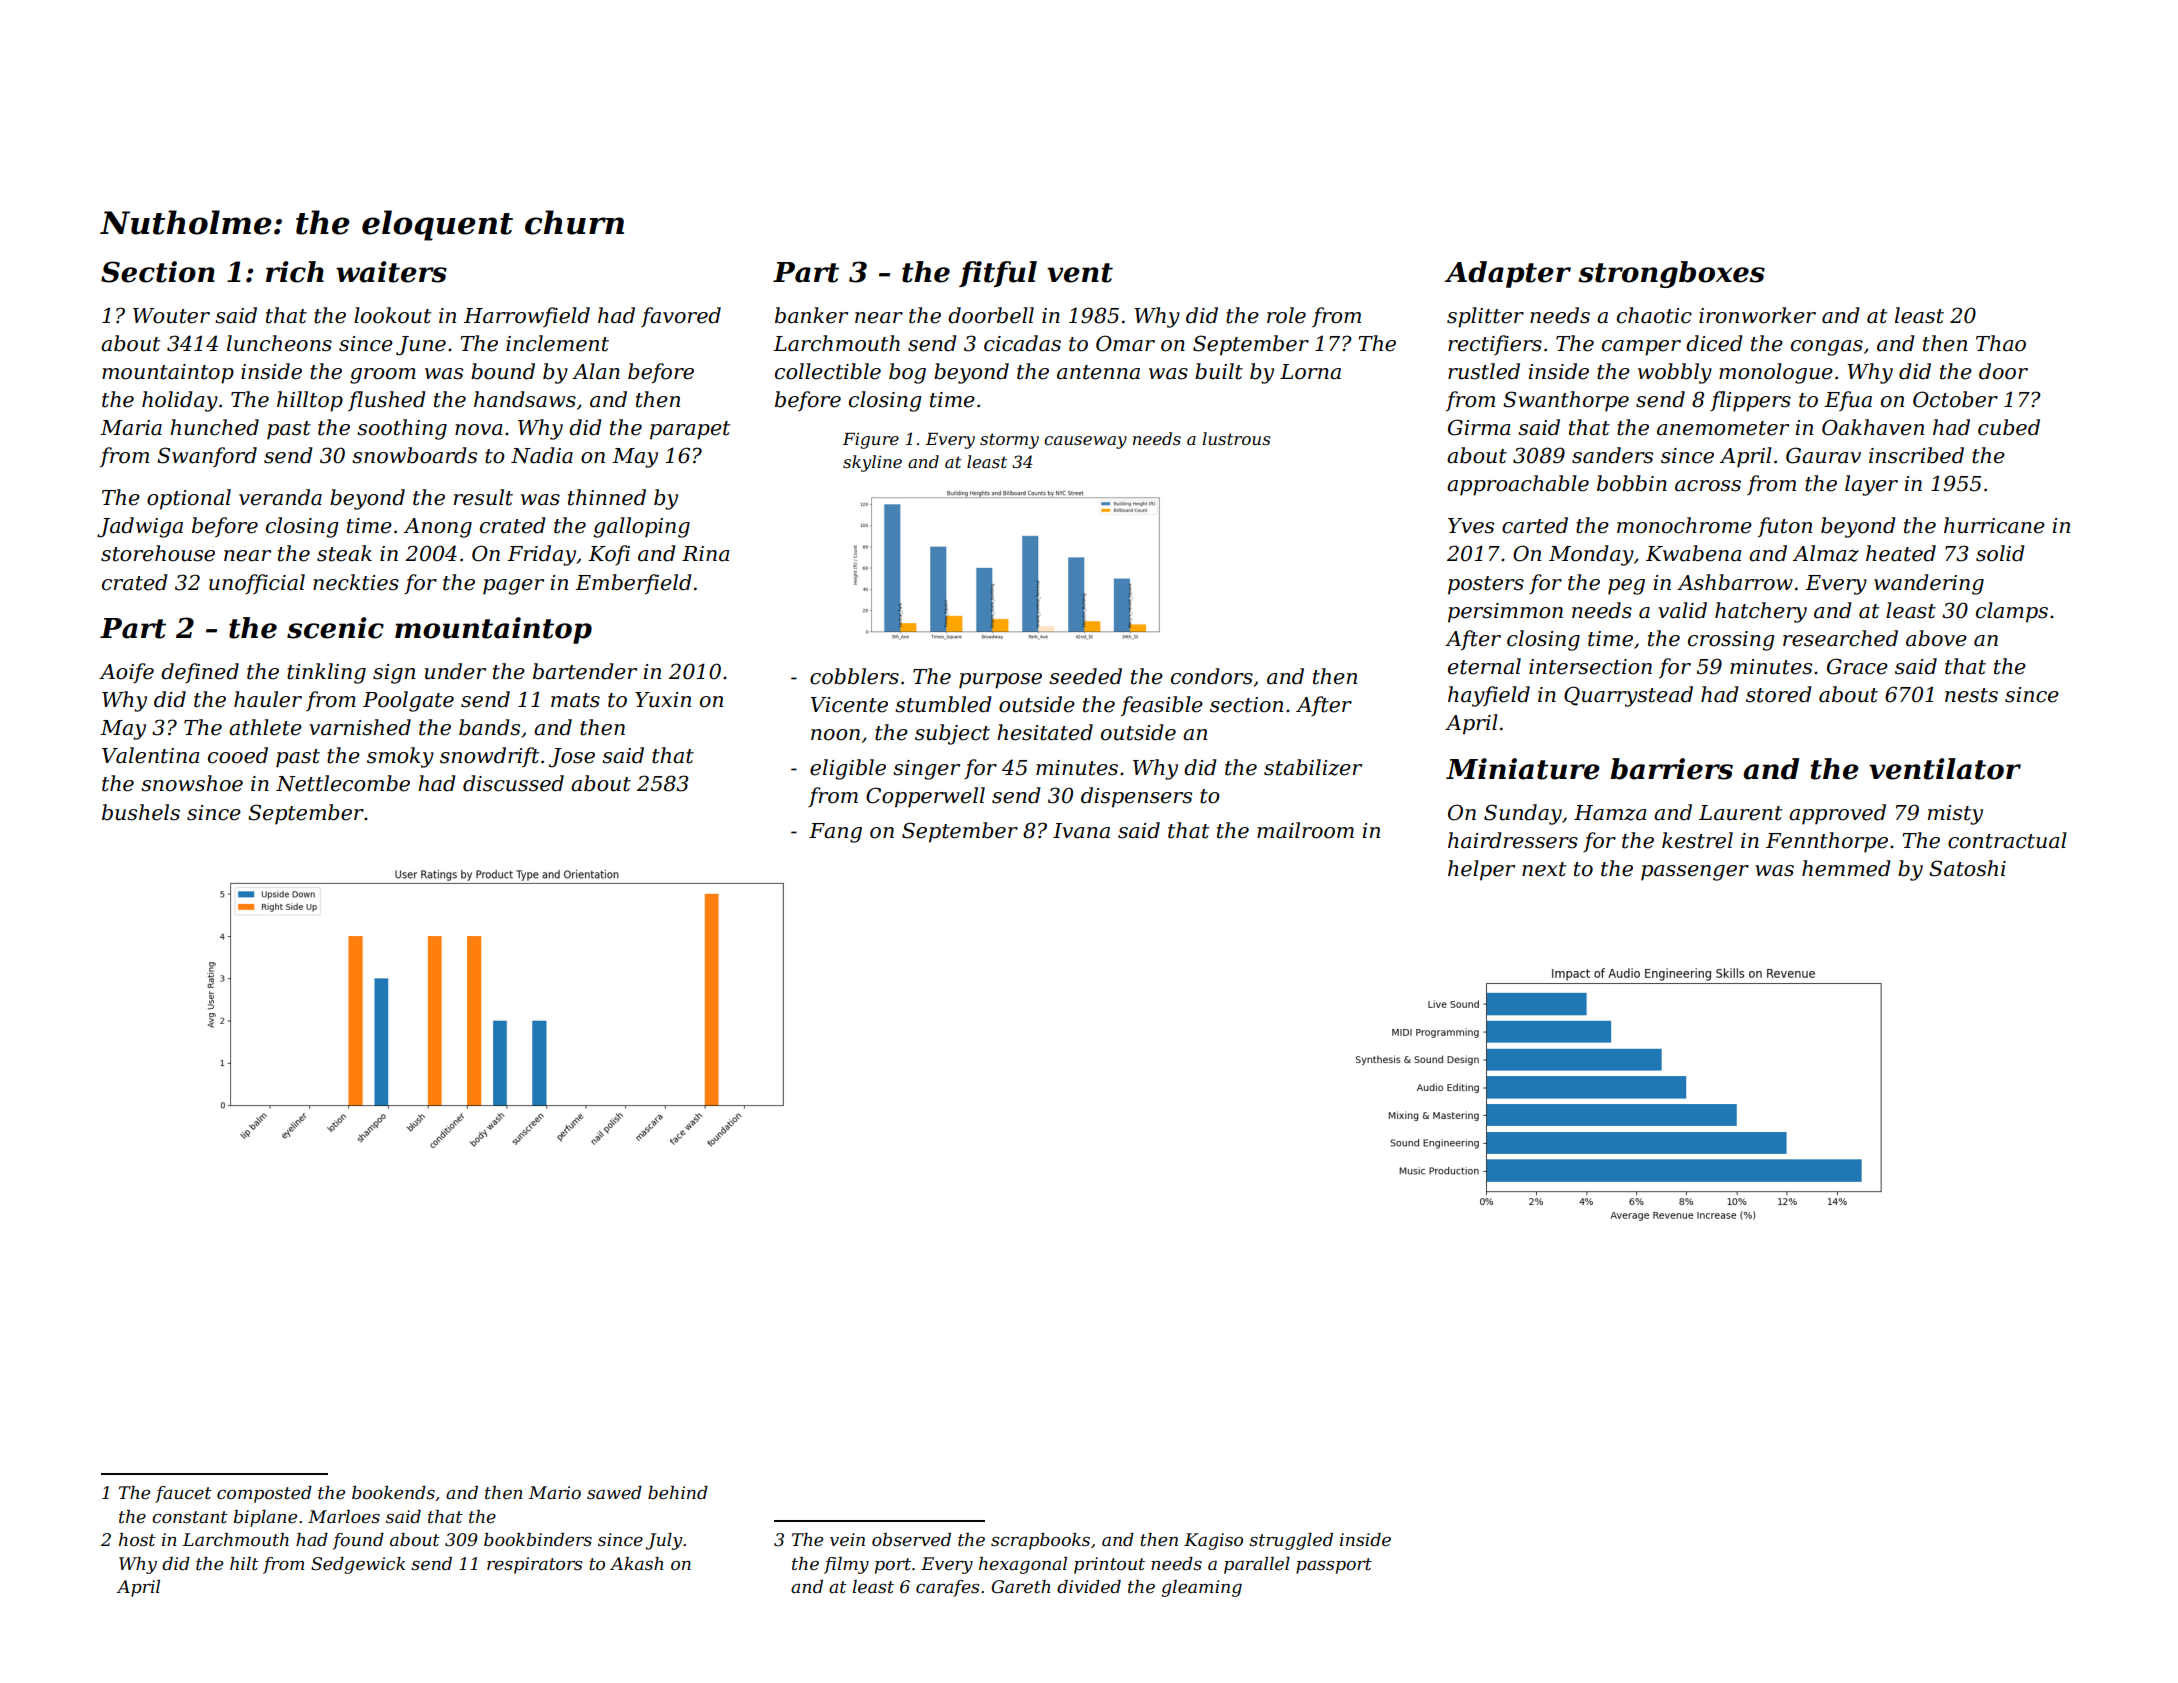 This page has width=2178, height=1683. I want to click on passenger, so click(1695, 873).
